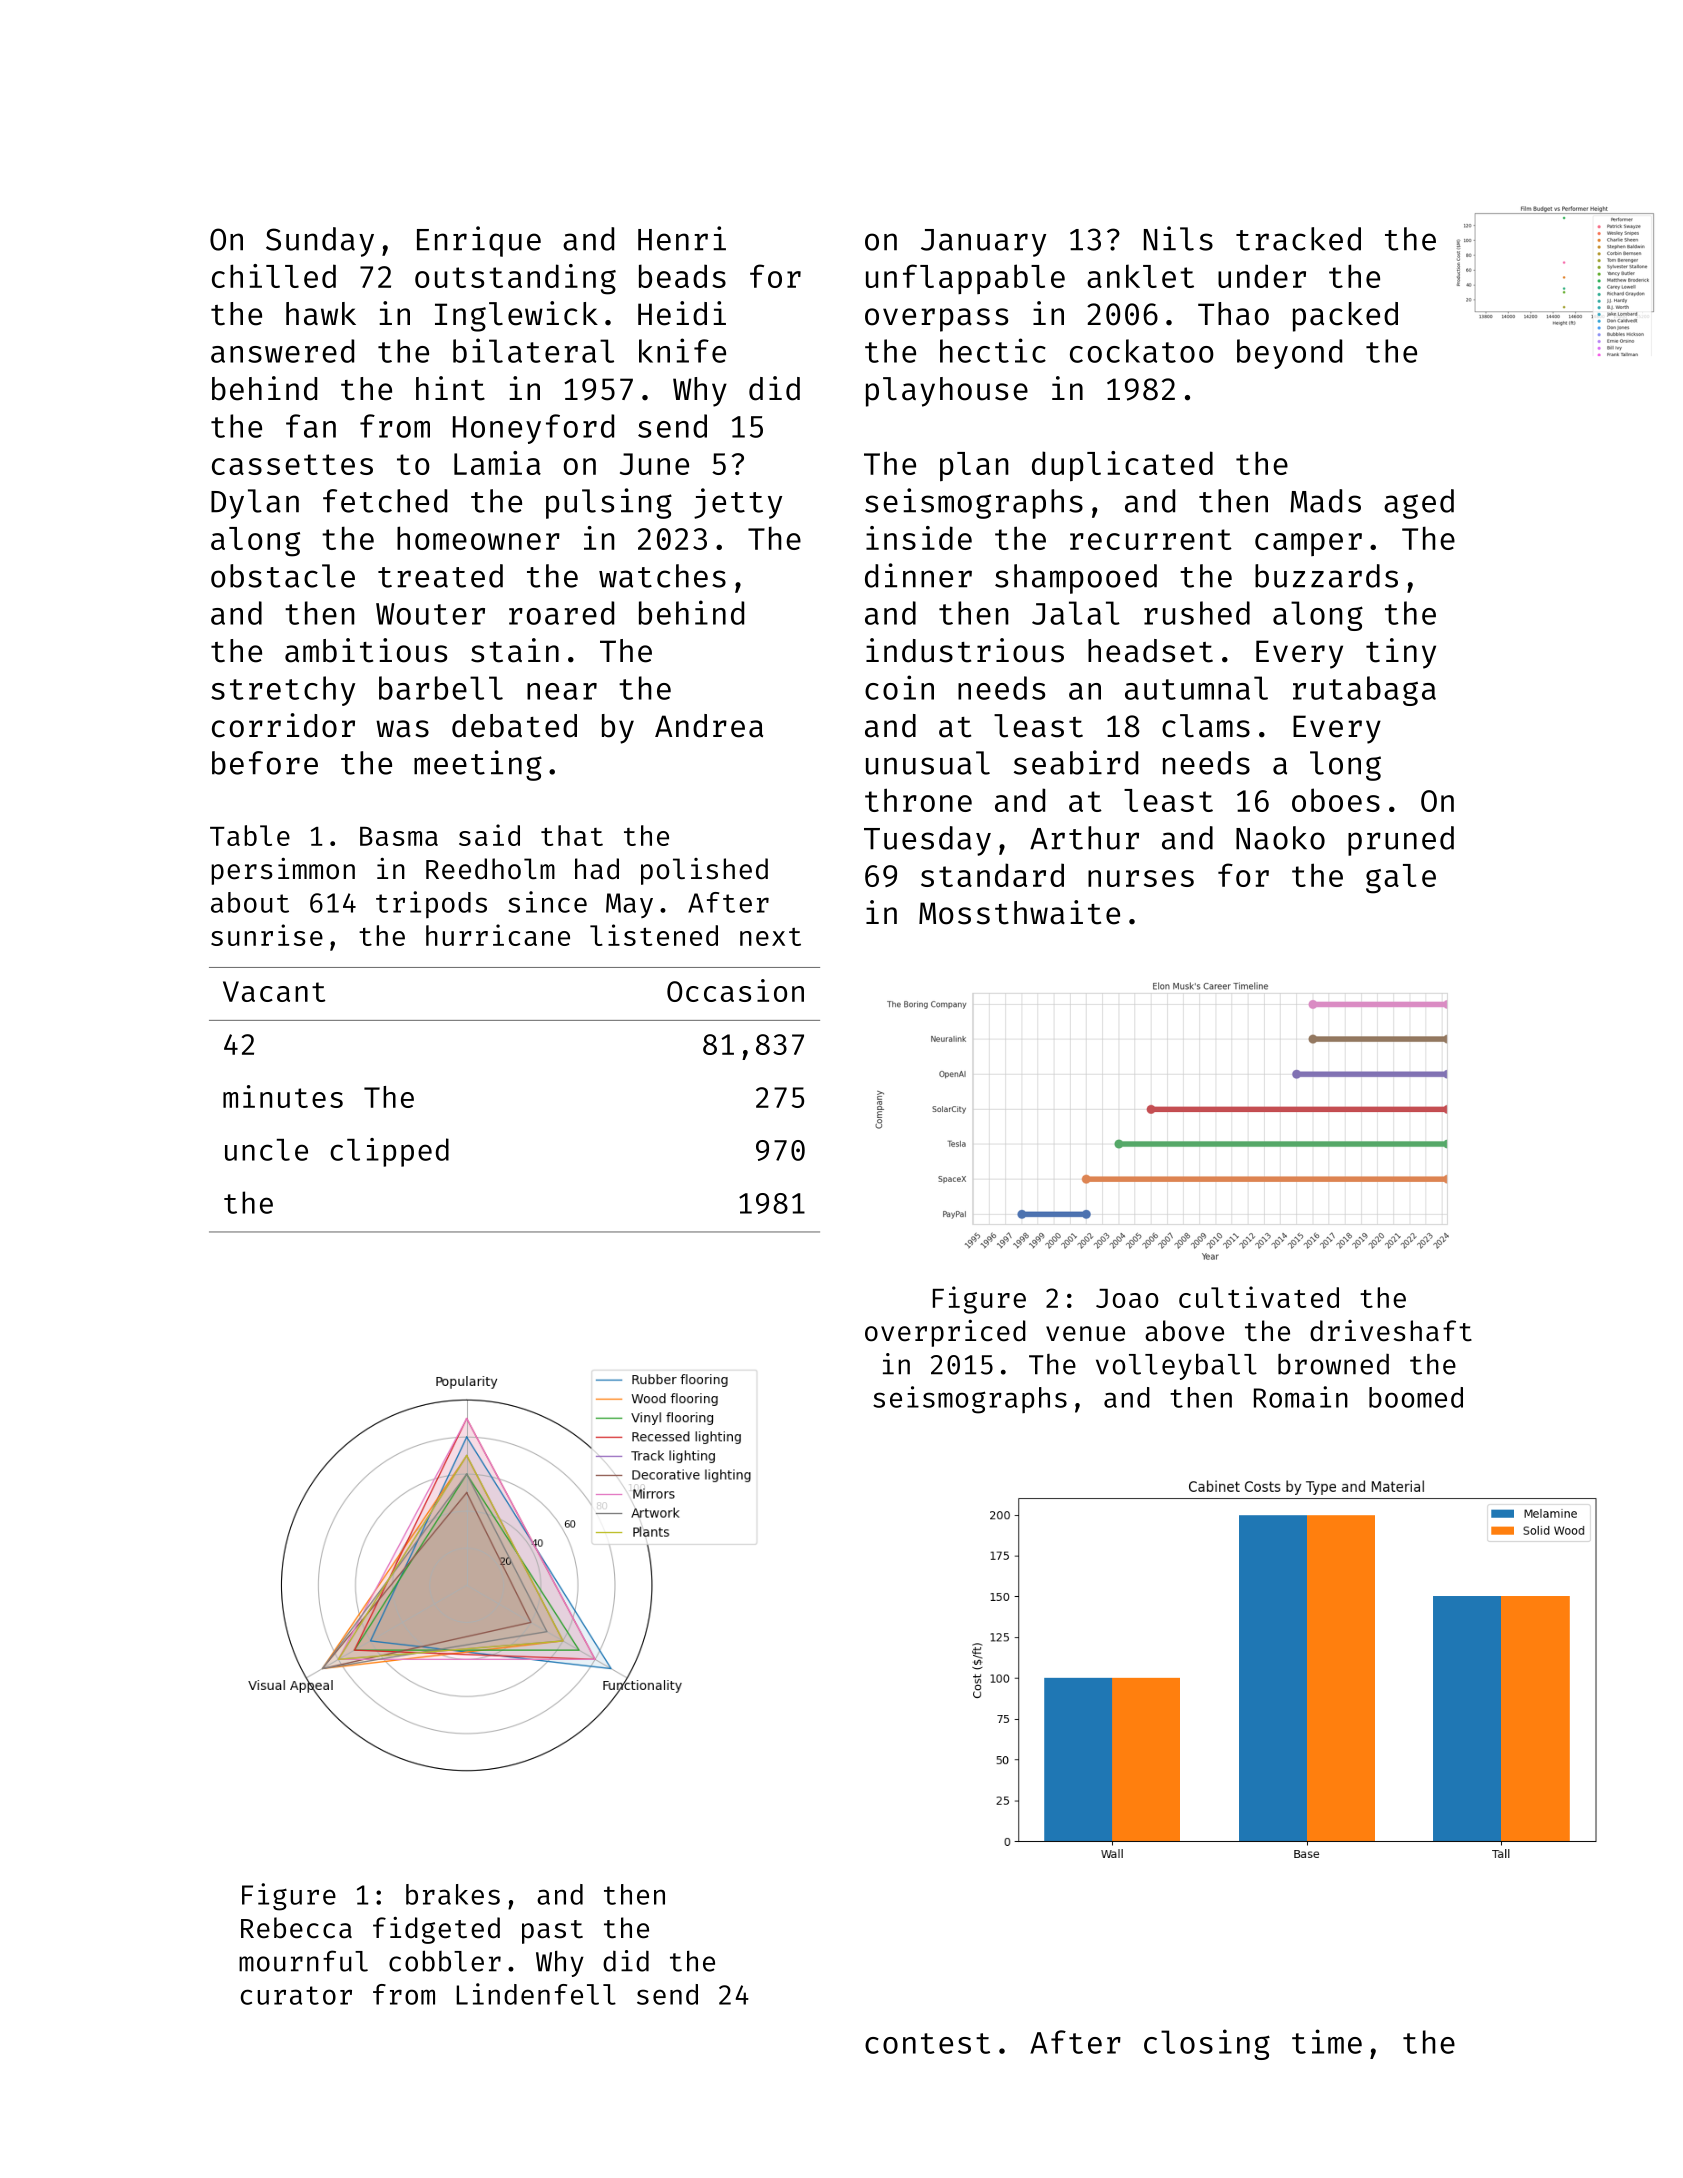  What do you see at coordinates (536, 1994) in the image?
I see `Lindenfell` at bounding box center [536, 1994].
